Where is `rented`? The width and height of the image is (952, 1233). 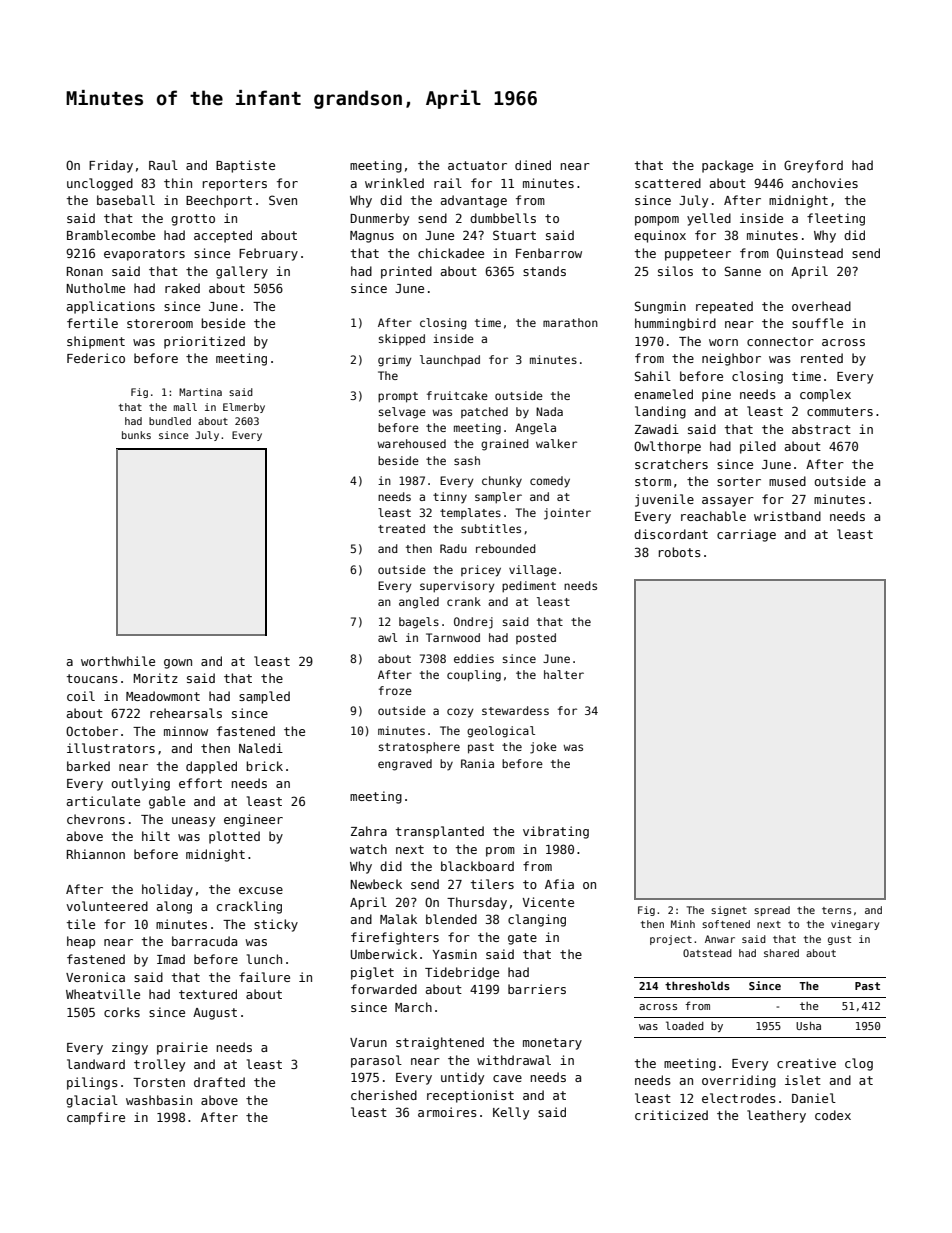
rented is located at coordinates (822, 358).
